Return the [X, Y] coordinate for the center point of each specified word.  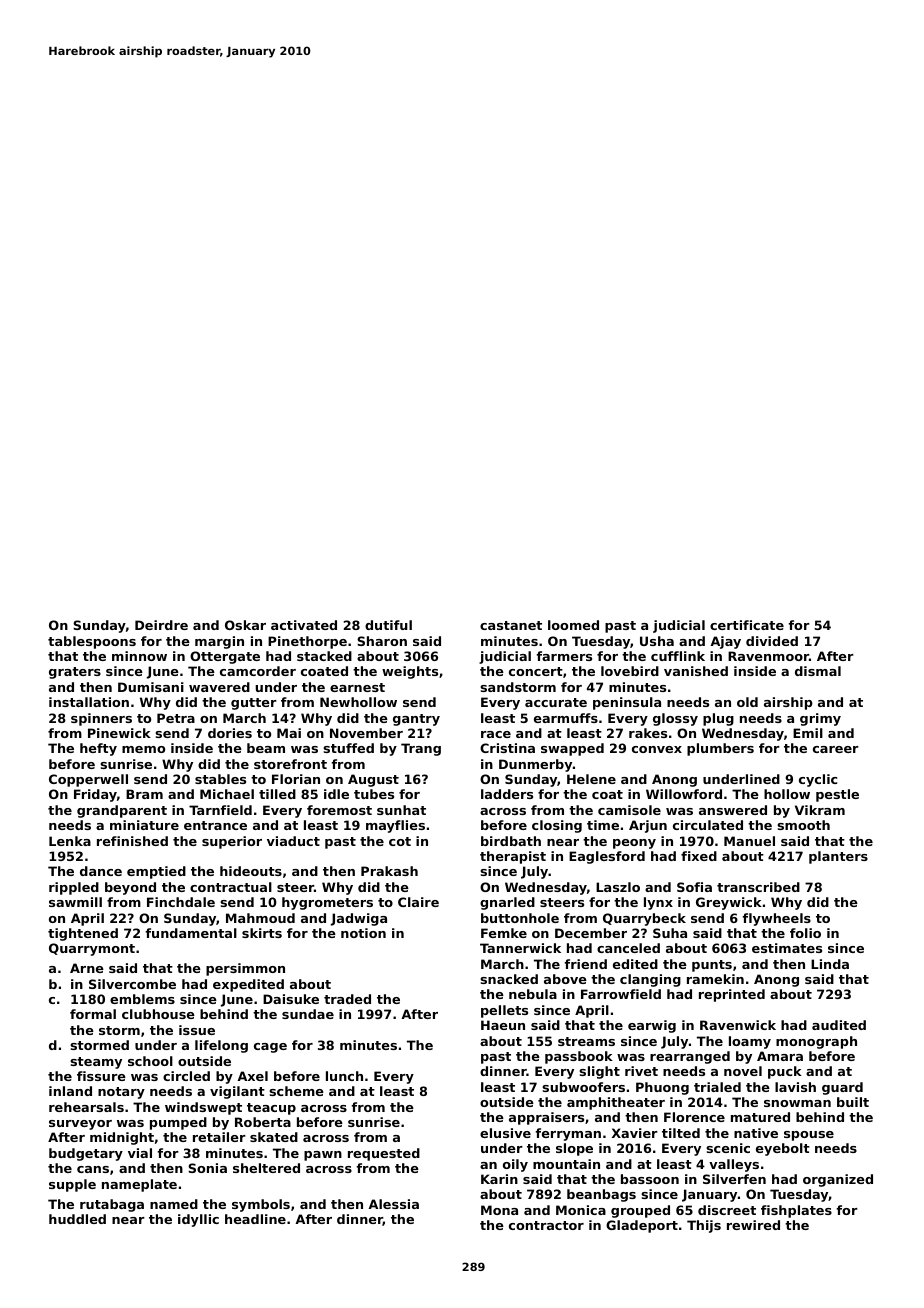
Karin [499, 1179]
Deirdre [161, 625]
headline [255, 1219]
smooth [803, 825]
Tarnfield [220, 810]
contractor [546, 1225]
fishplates [796, 1211]
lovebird [630, 671]
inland [70, 1091]
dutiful [388, 625]
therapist [513, 857]
